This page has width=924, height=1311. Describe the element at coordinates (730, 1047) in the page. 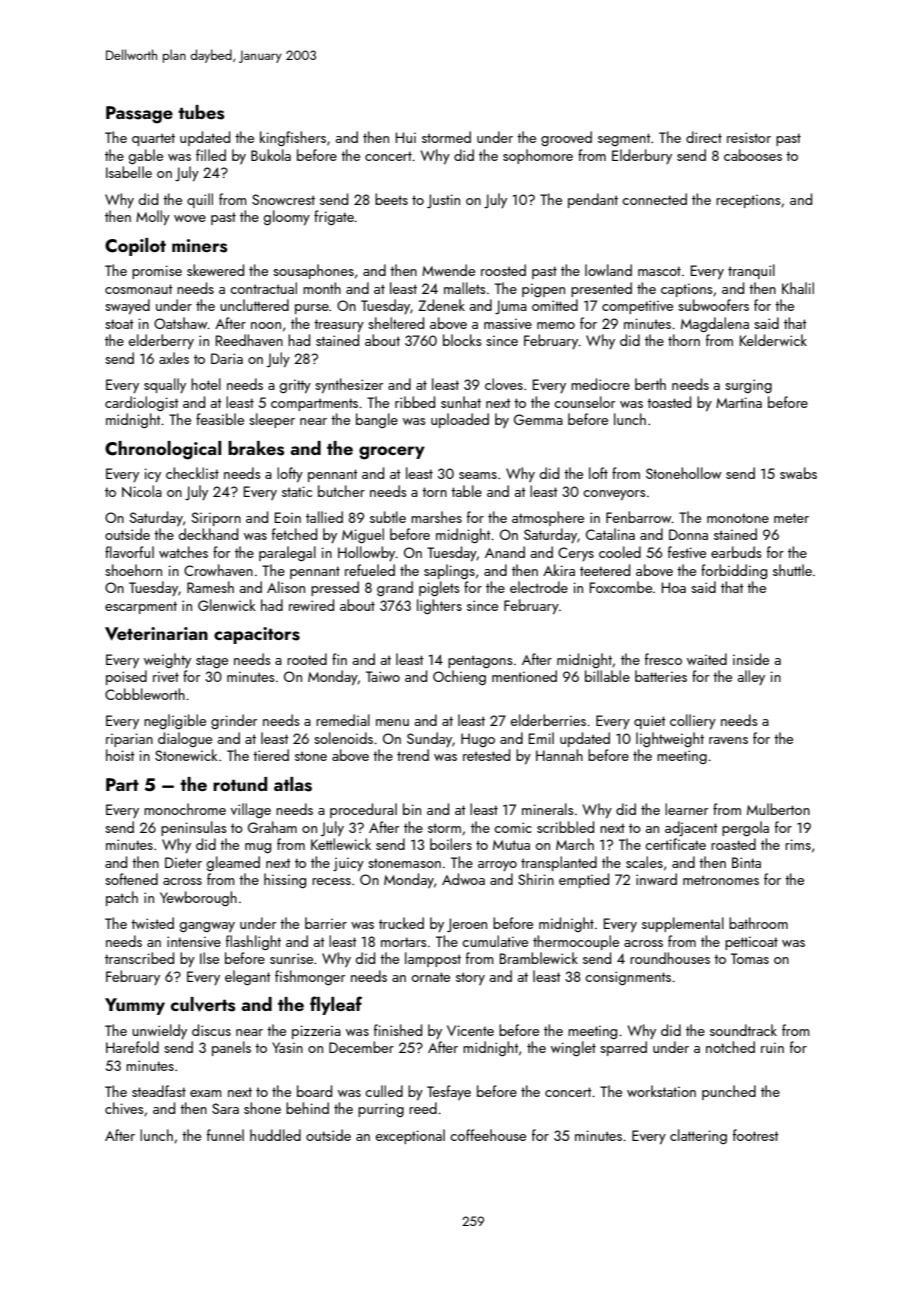

I see `notched` at that location.
